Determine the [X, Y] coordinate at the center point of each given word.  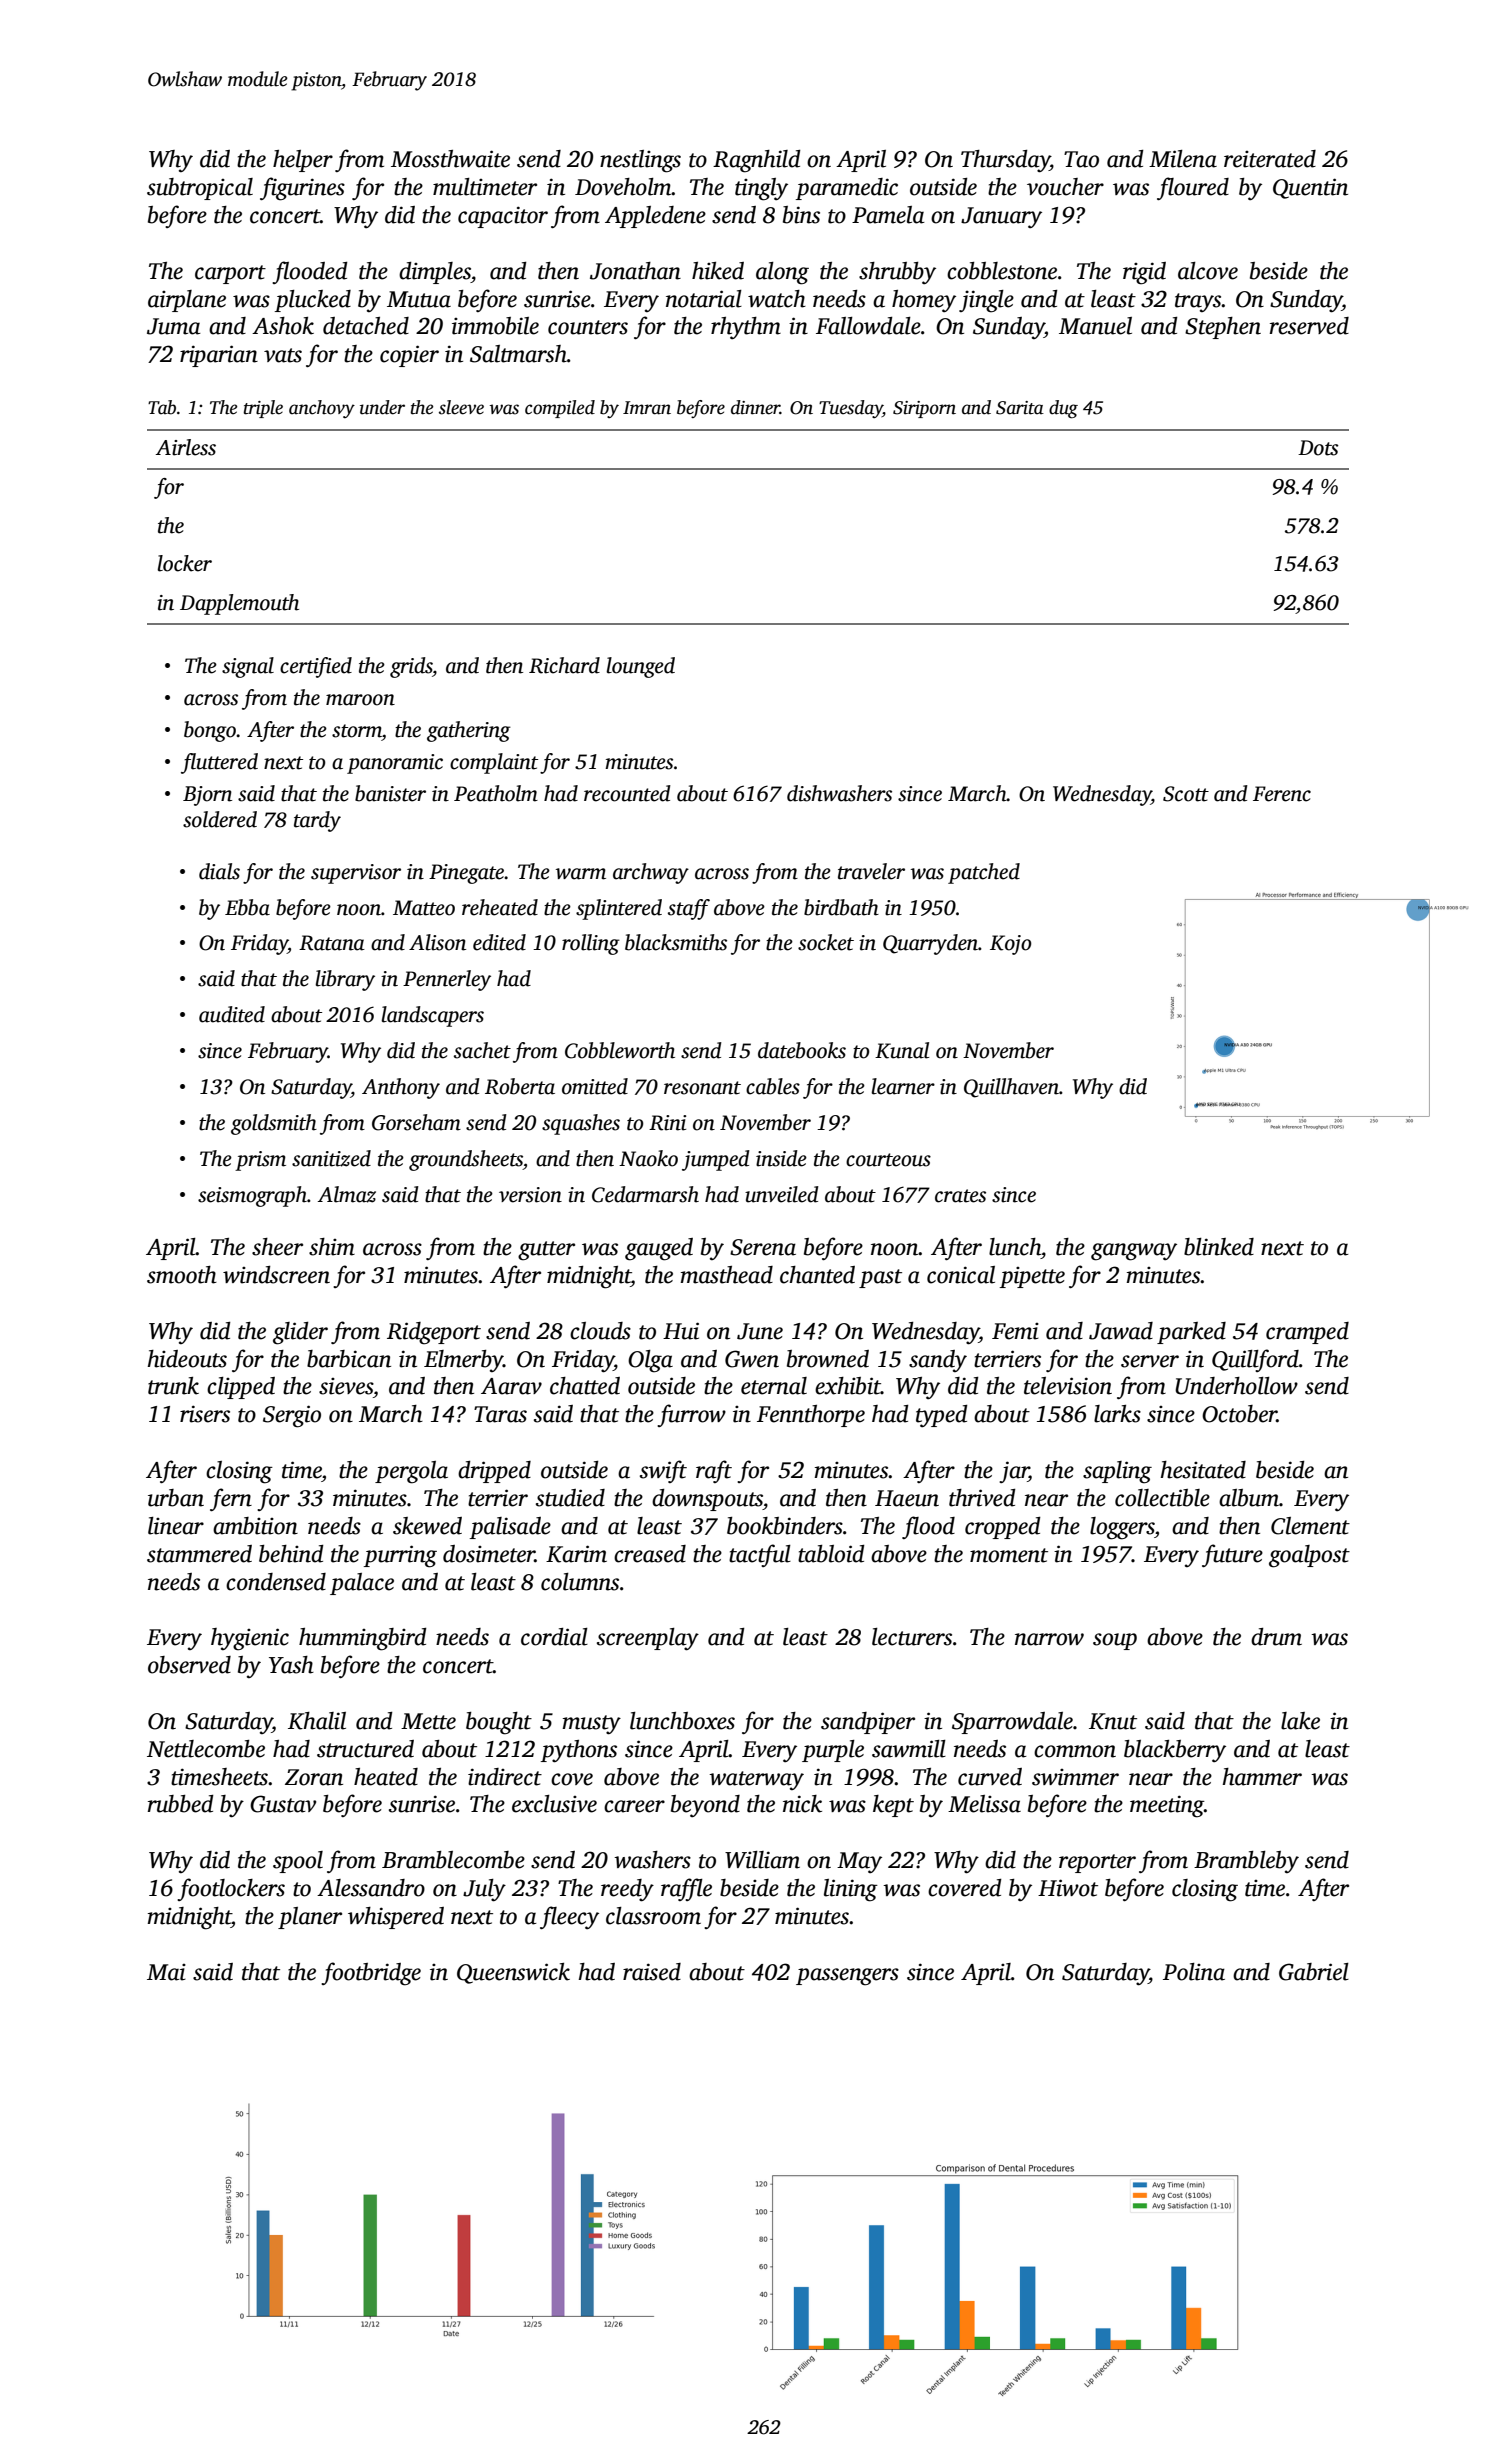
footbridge [371, 1974]
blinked [1219, 1247]
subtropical [200, 189]
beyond [705, 1806]
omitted [595, 1086]
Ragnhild [757, 161]
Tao [1081, 159]
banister [390, 793]
